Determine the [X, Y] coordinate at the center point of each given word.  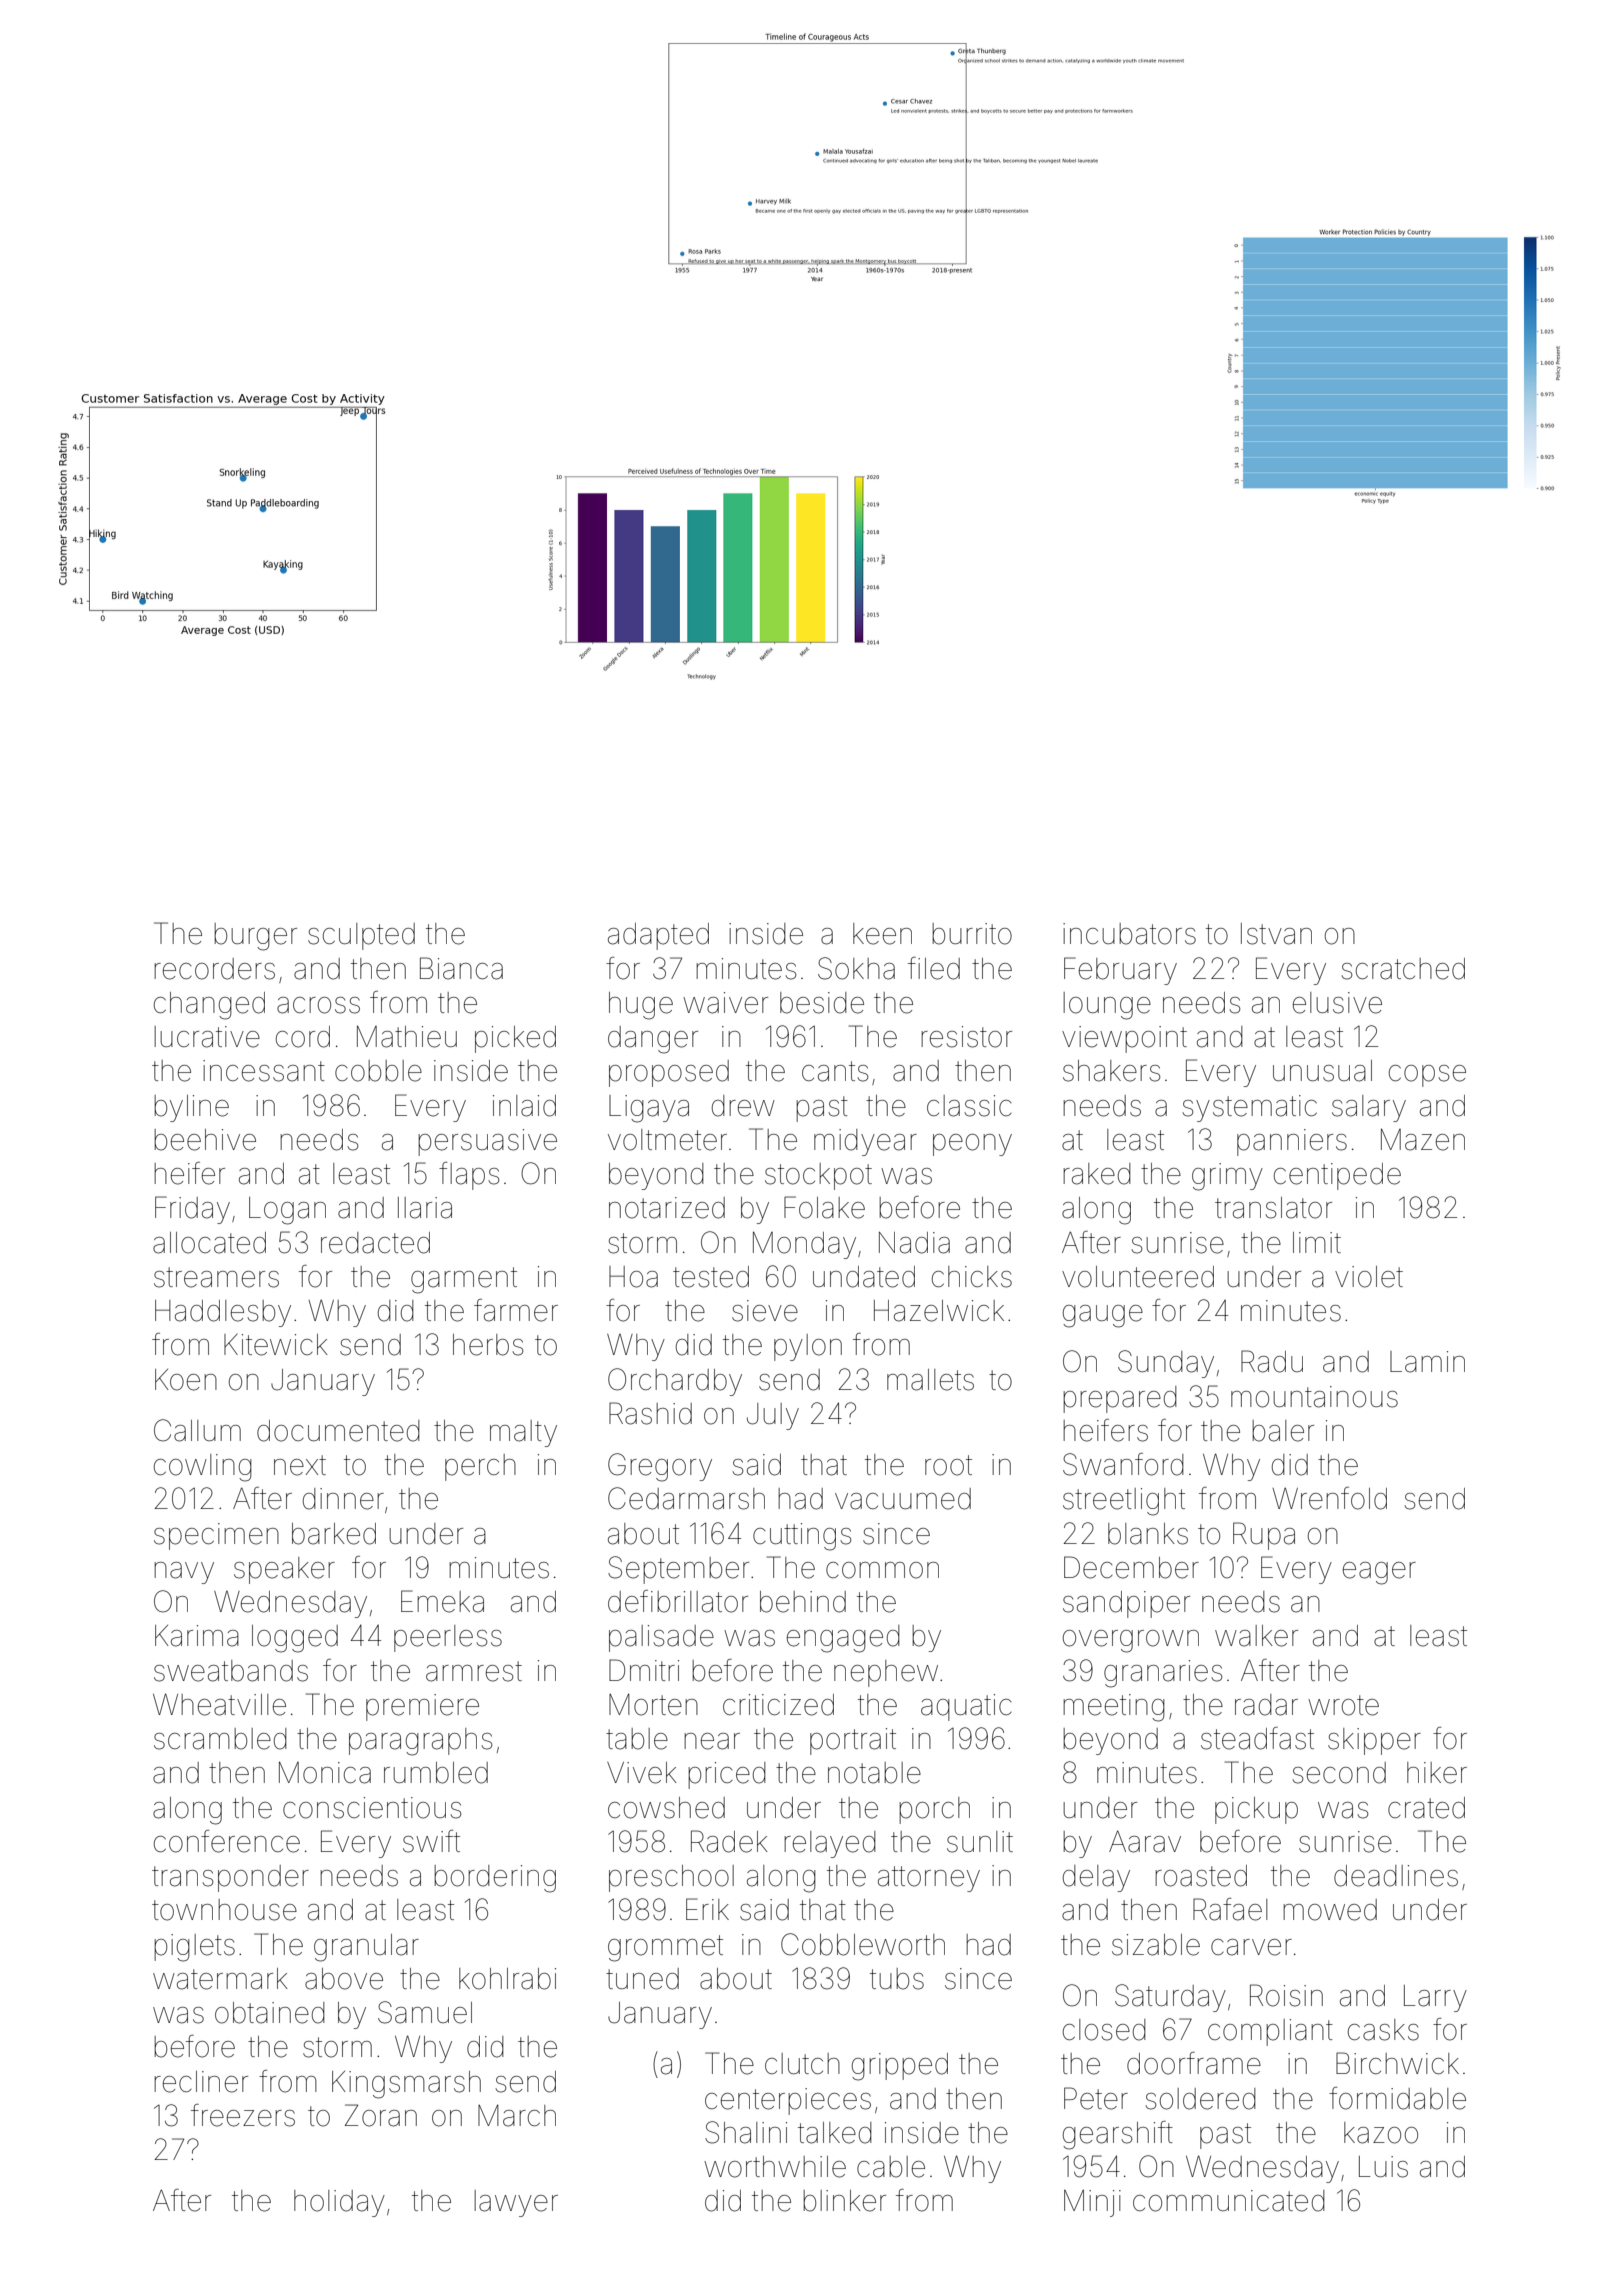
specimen [216, 1536]
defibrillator [678, 1601]
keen [882, 934]
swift [431, 1841]
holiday [339, 2203]
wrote [1343, 1705]
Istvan [1276, 934]
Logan [287, 1211]
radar [1266, 1705]
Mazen [1423, 1140]
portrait [853, 1741]
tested [711, 1277]
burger [255, 937]
